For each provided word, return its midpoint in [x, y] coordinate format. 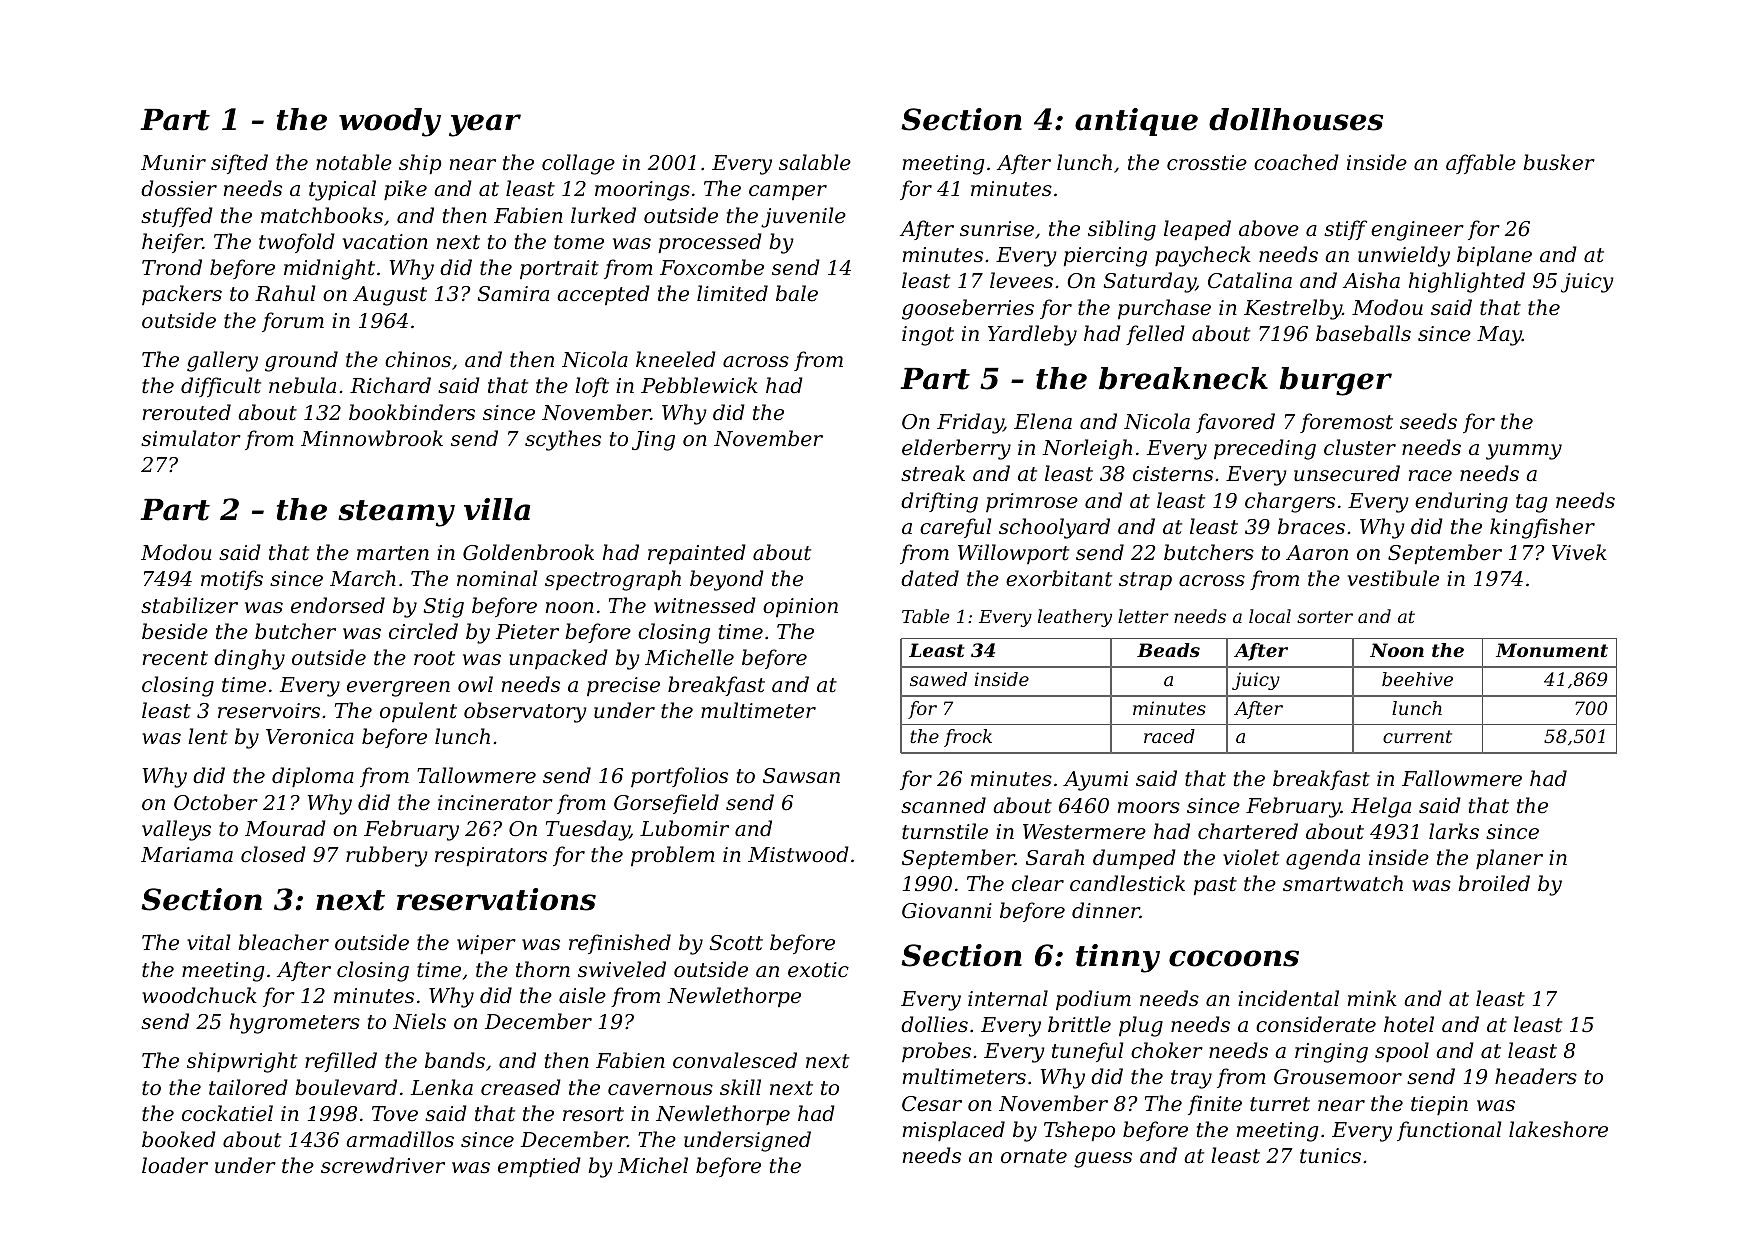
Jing [653, 441]
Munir [173, 163]
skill [740, 1087]
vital [208, 942]
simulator [191, 438]
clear [1038, 883]
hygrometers [295, 1023]
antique [1136, 122]
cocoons [1234, 958]
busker [1559, 162]
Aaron [1317, 553]
